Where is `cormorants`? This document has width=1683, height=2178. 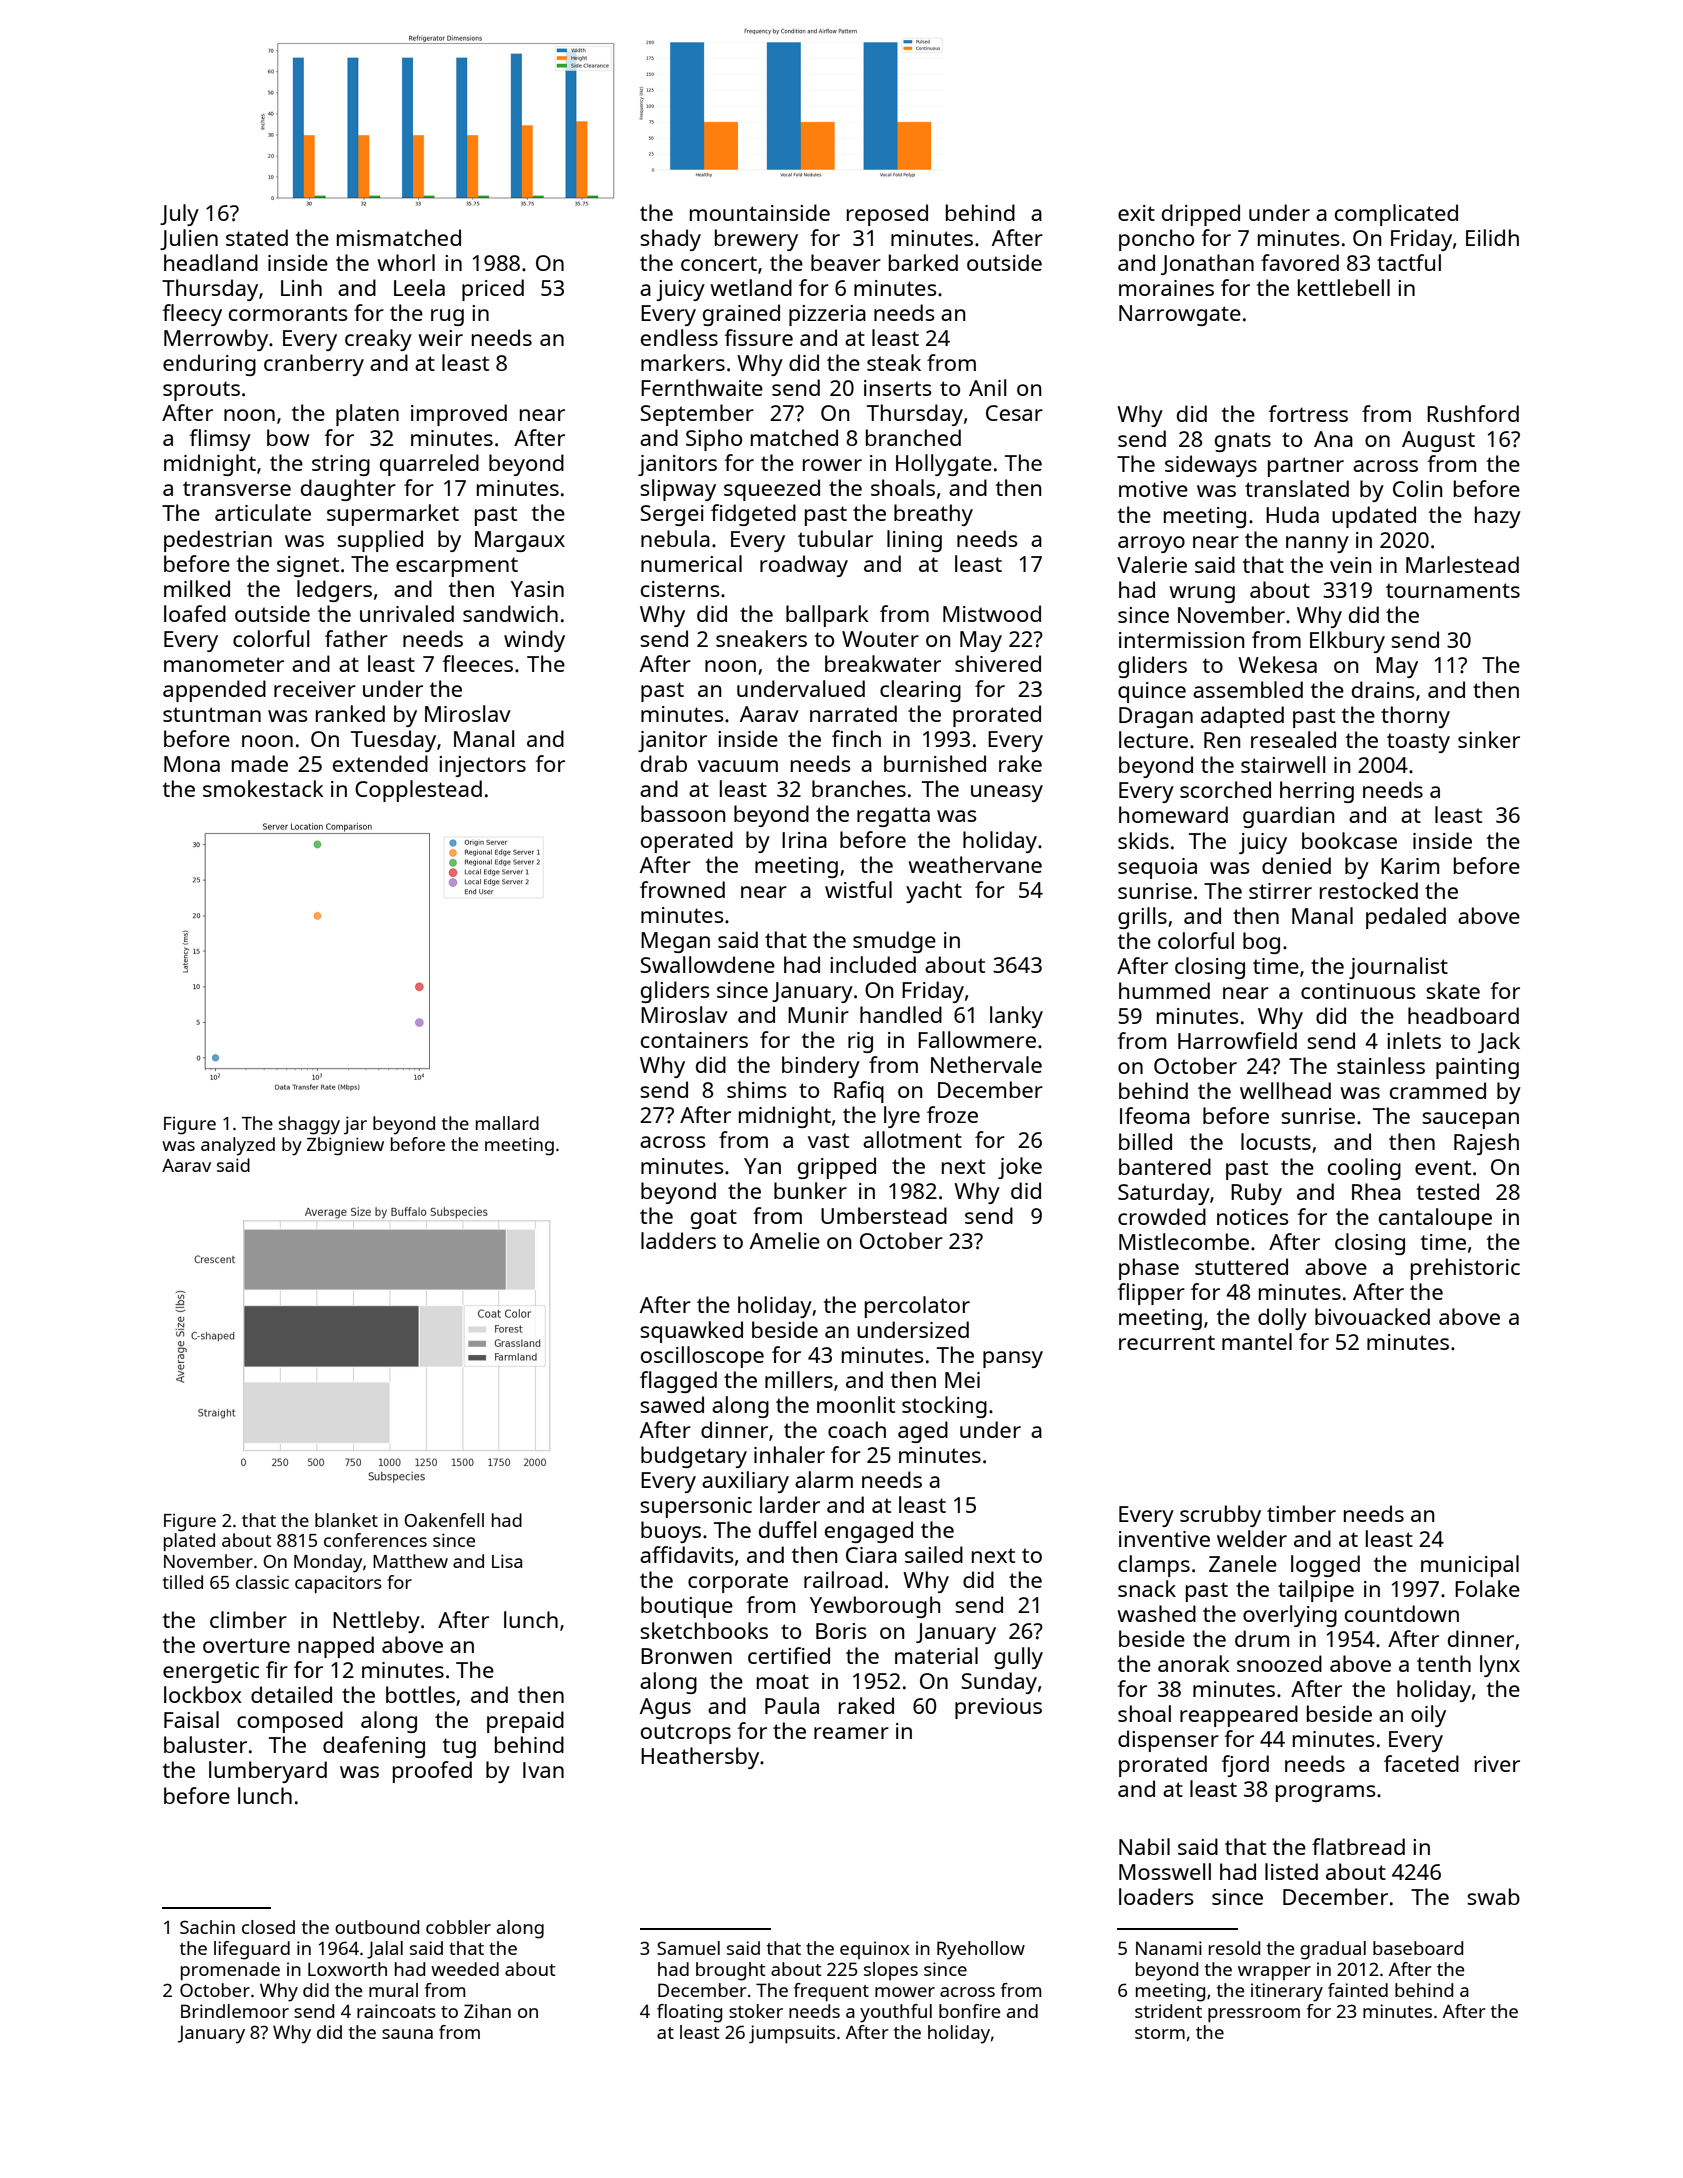
cormorants is located at coordinates (288, 313).
